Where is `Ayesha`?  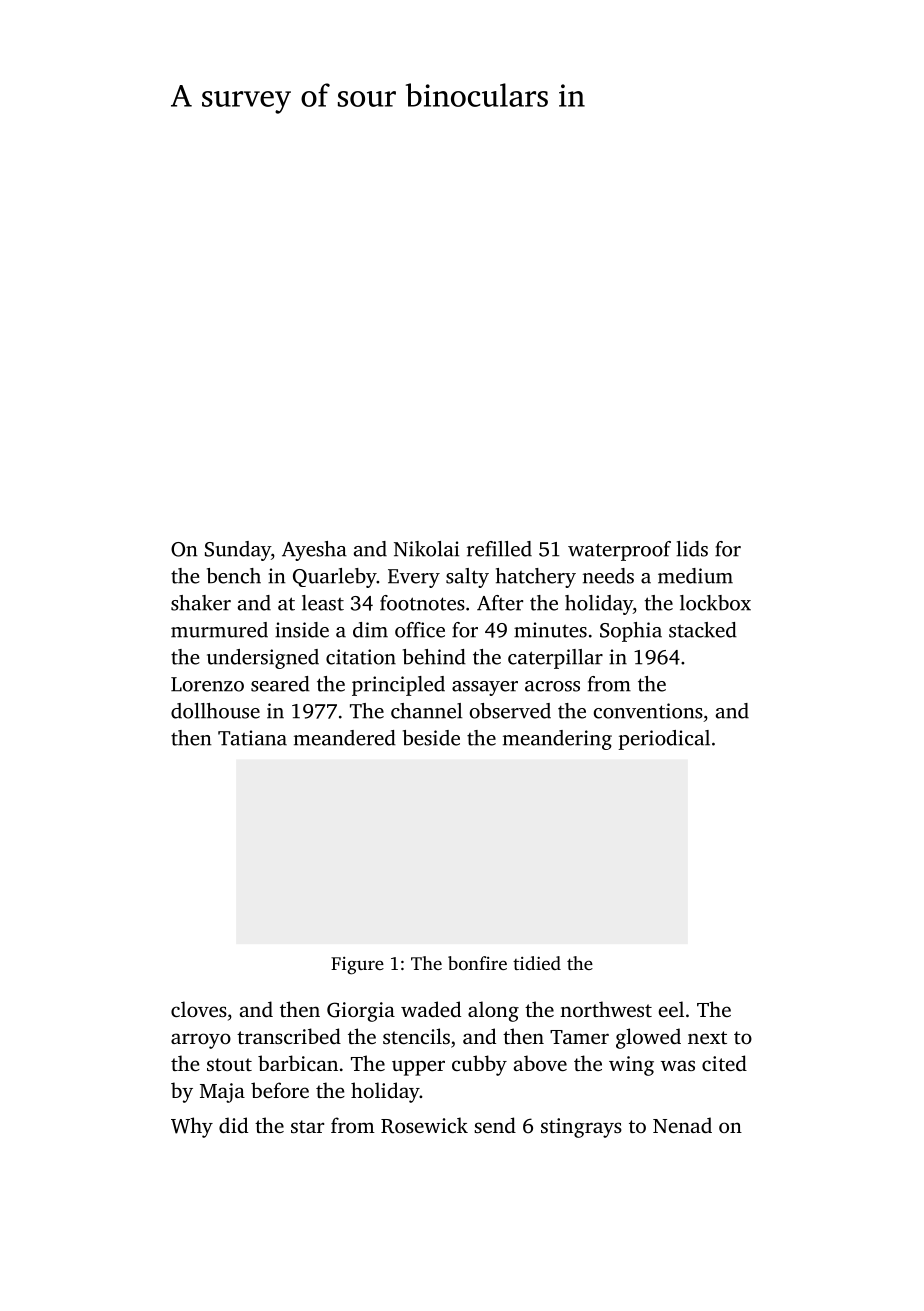 Ayesha is located at coordinates (314, 551).
